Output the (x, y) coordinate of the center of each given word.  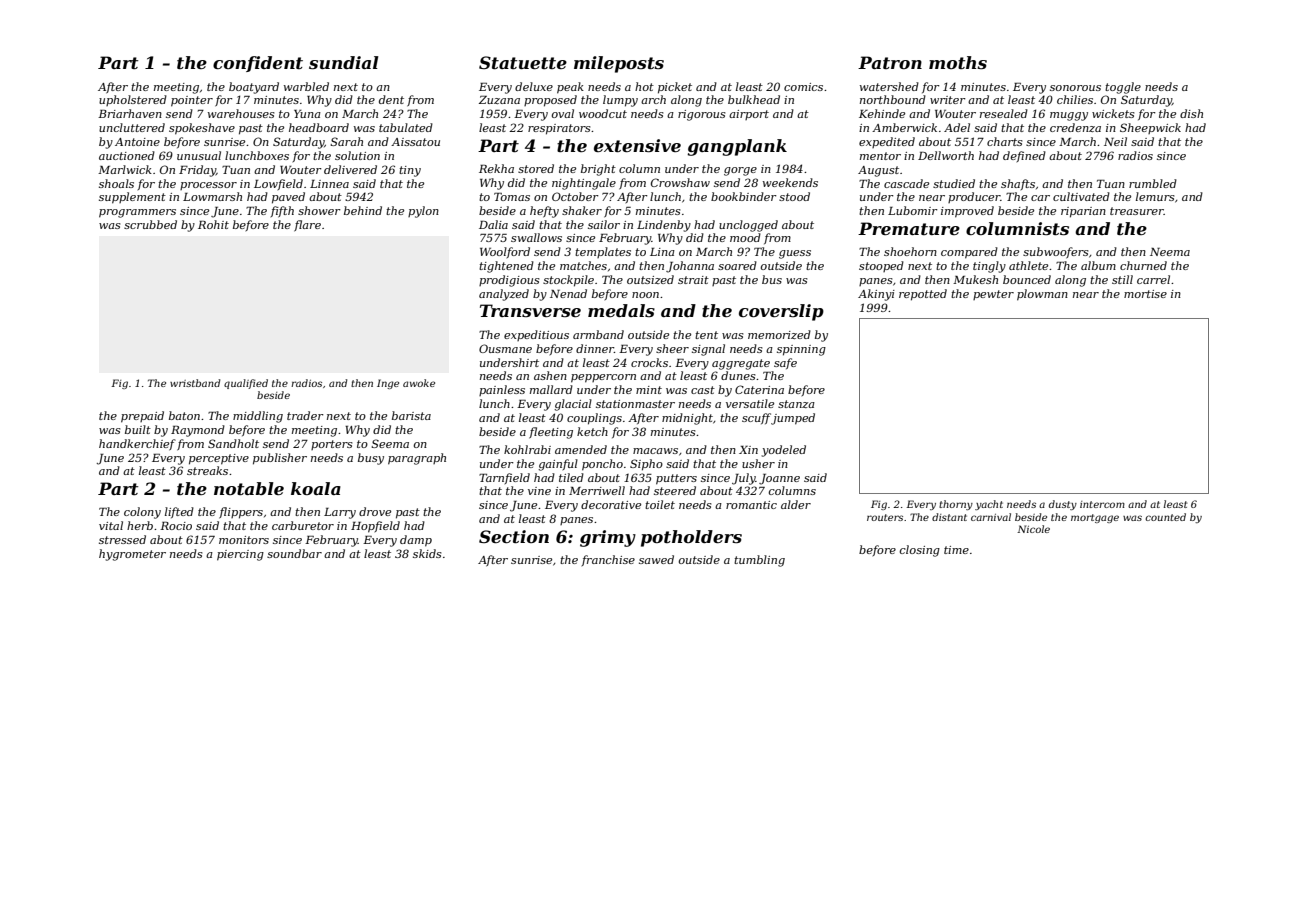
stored (536, 168)
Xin (748, 450)
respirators (559, 129)
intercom (1102, 504)
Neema (1170, 252)
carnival (991, 517)
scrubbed (150, 224)
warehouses (241, 113)
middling (258, 417)
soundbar (294, 553)
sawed (656, 559)
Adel (957, 127)
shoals (116, 183)
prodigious (509, 281)
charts (1005, 141)
